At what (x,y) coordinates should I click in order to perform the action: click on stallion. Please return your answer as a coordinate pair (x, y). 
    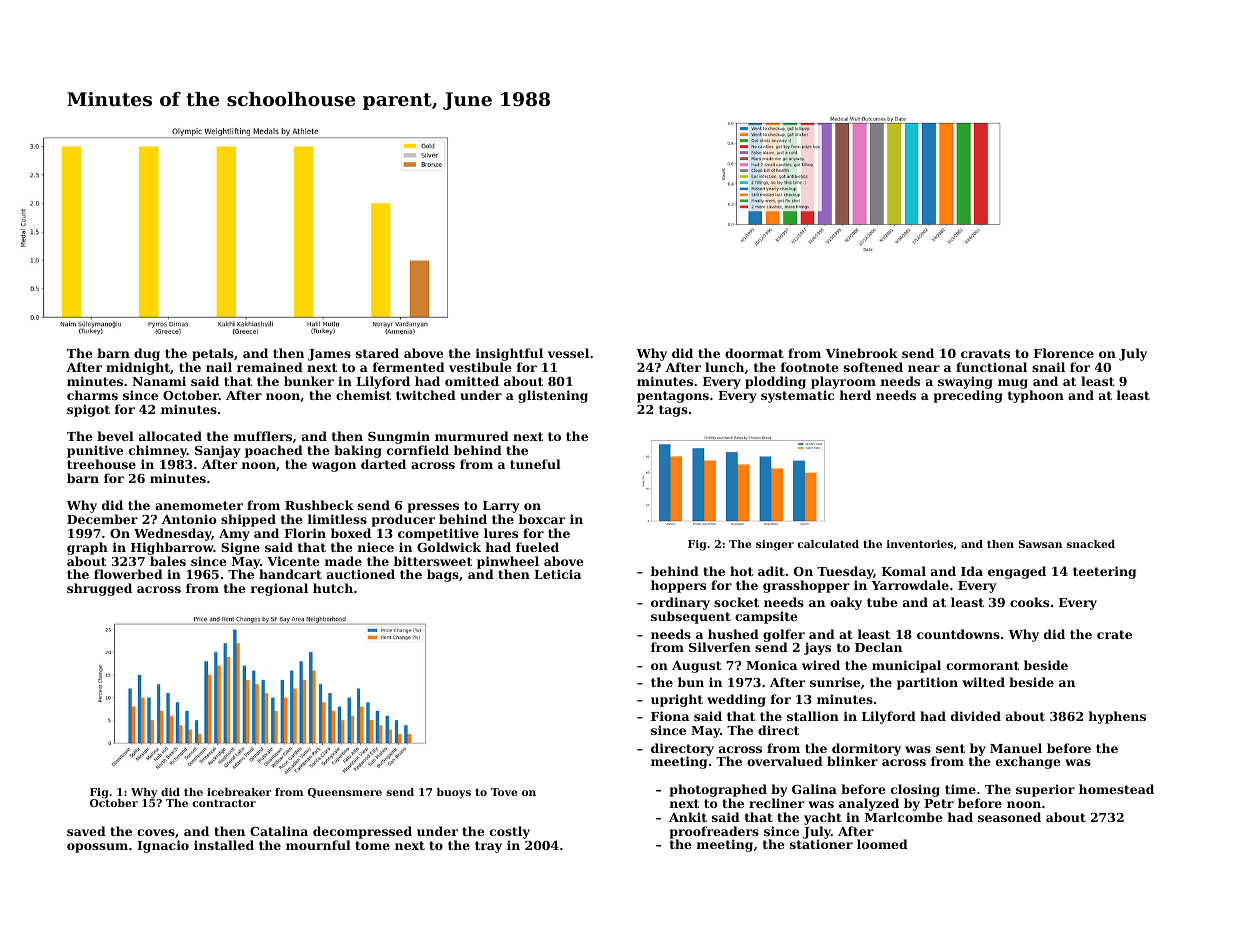
    Looking at the image, I should click on (813, 716).
